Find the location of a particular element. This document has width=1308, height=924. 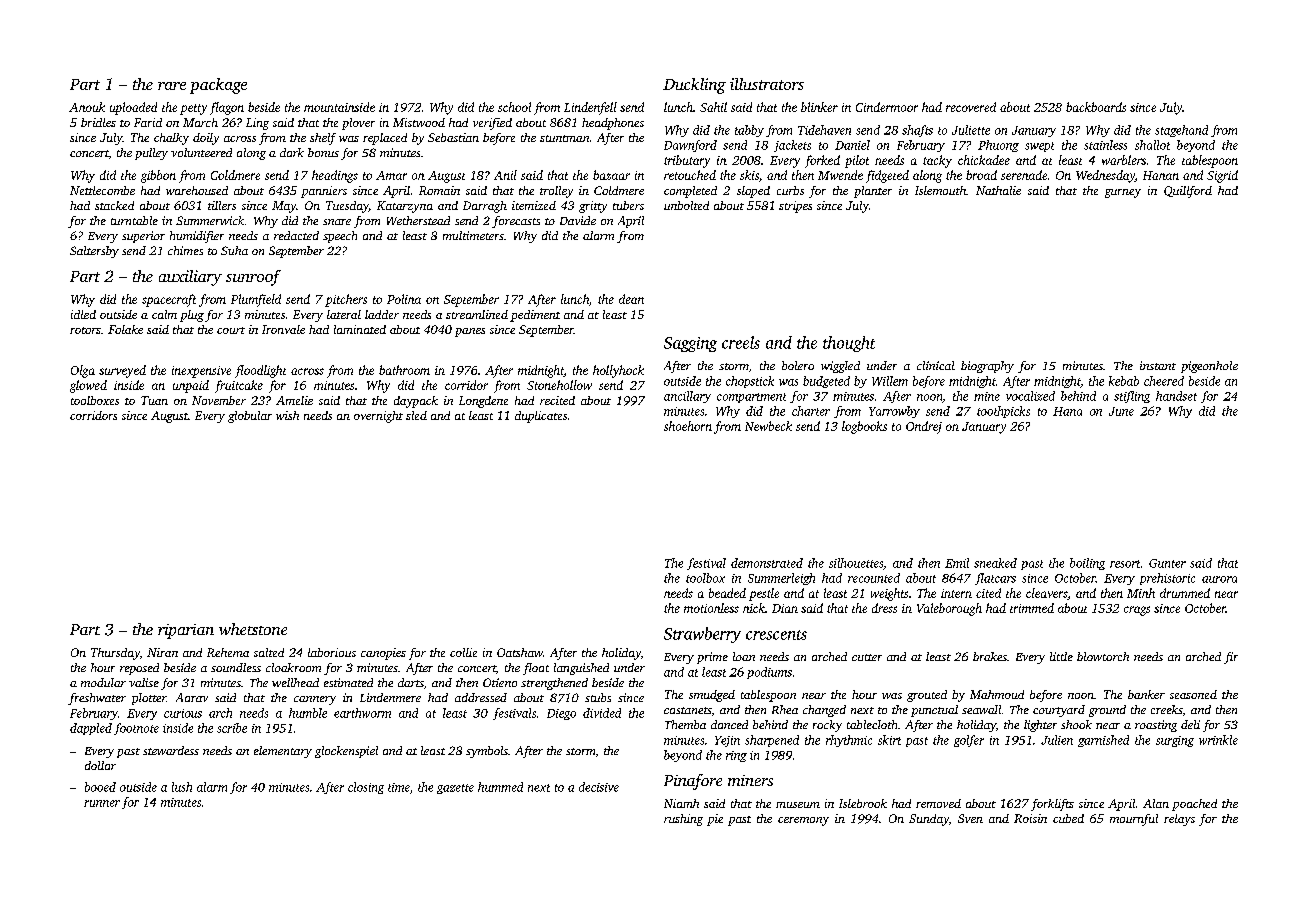

sloped is located at coordinates (753, 192).
